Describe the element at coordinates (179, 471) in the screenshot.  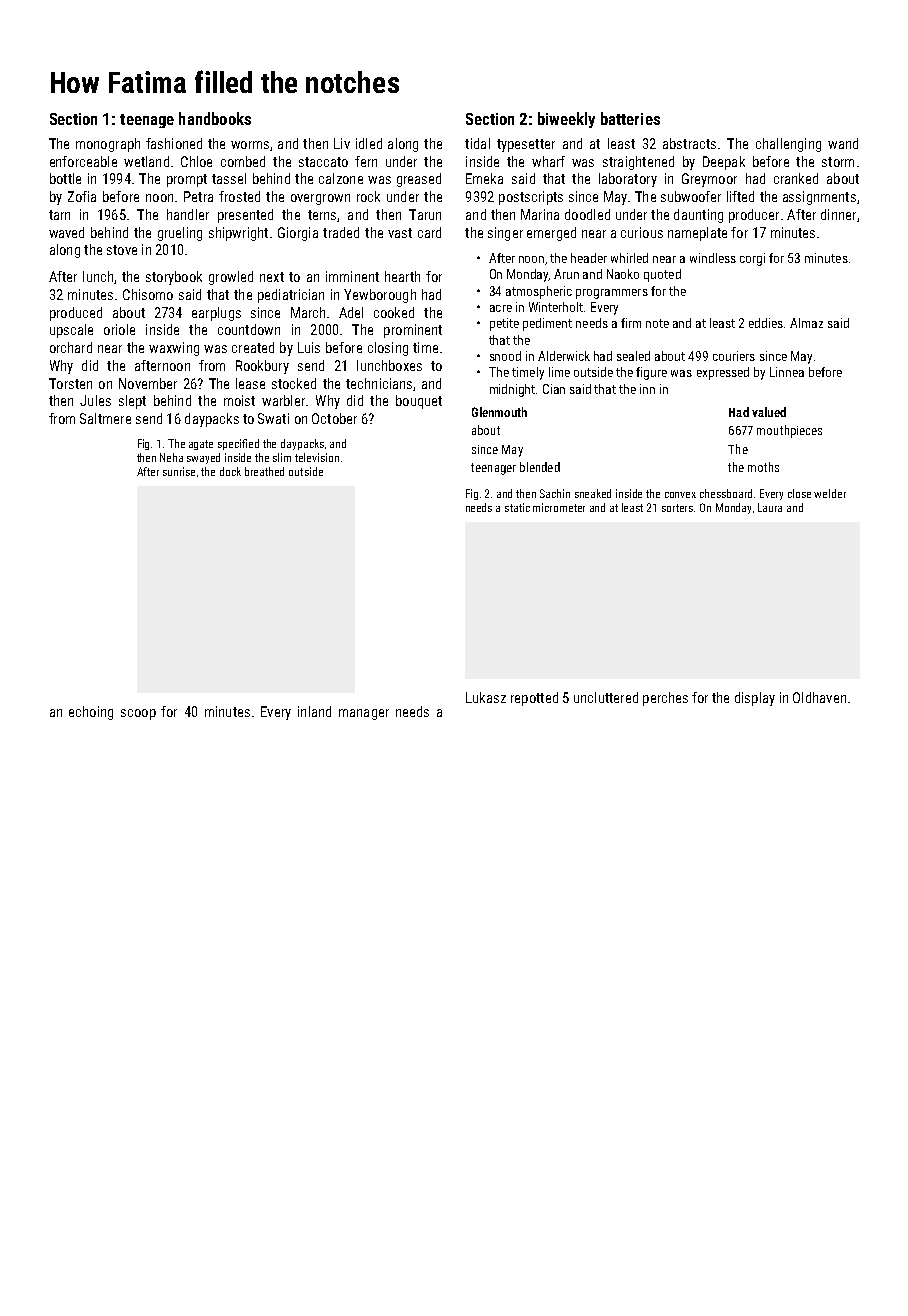
I see `sunrise` at that location.
